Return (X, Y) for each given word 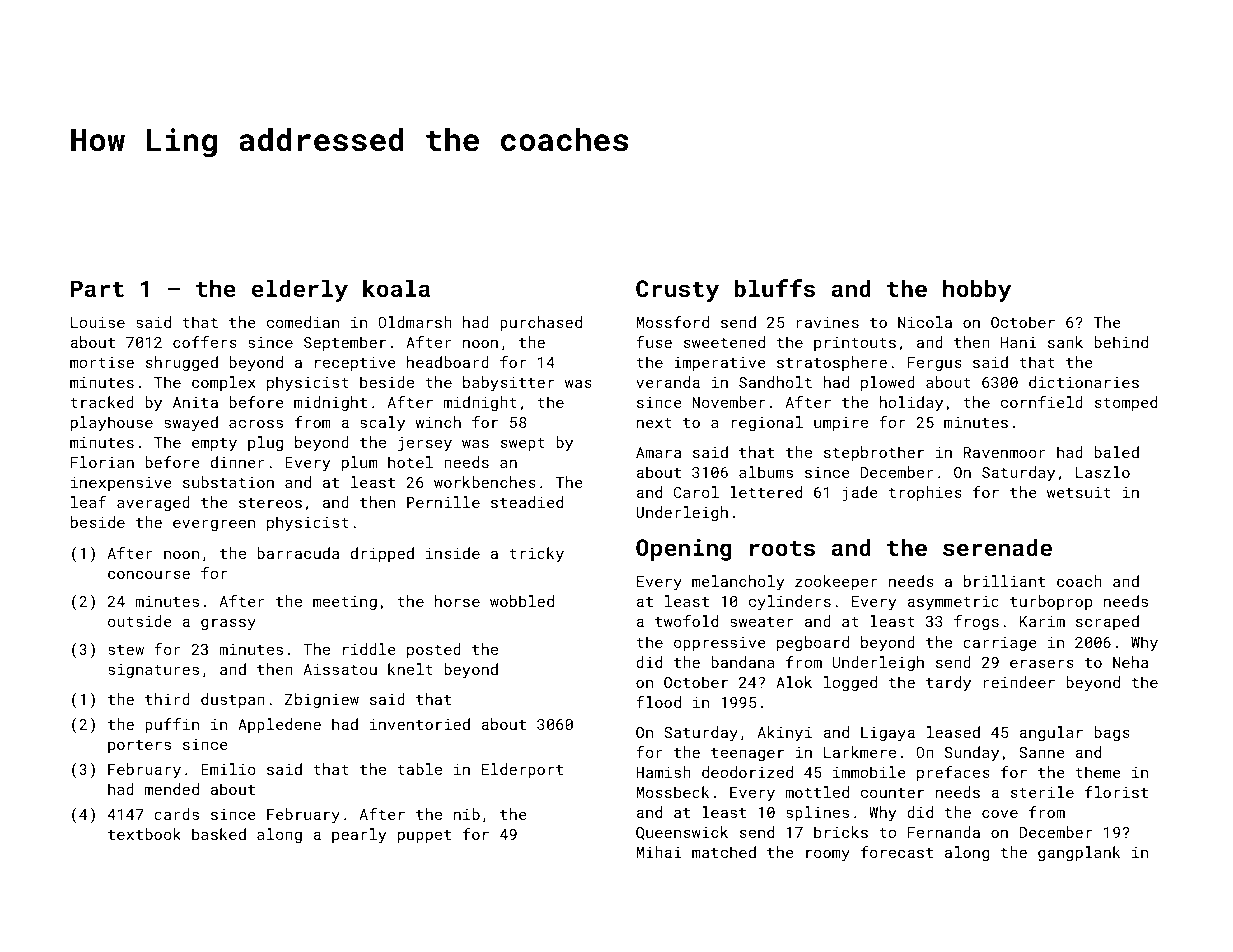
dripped (382, 554)
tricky (536, 555)
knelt (410, 669)
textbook (144, 834)
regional (767, 423)
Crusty (677, 291)
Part (97, 288)
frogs (976, 622)
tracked (102, 402)
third (167, 699)
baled (1116, 452)
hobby (977, 290)
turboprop (1051, 602)
